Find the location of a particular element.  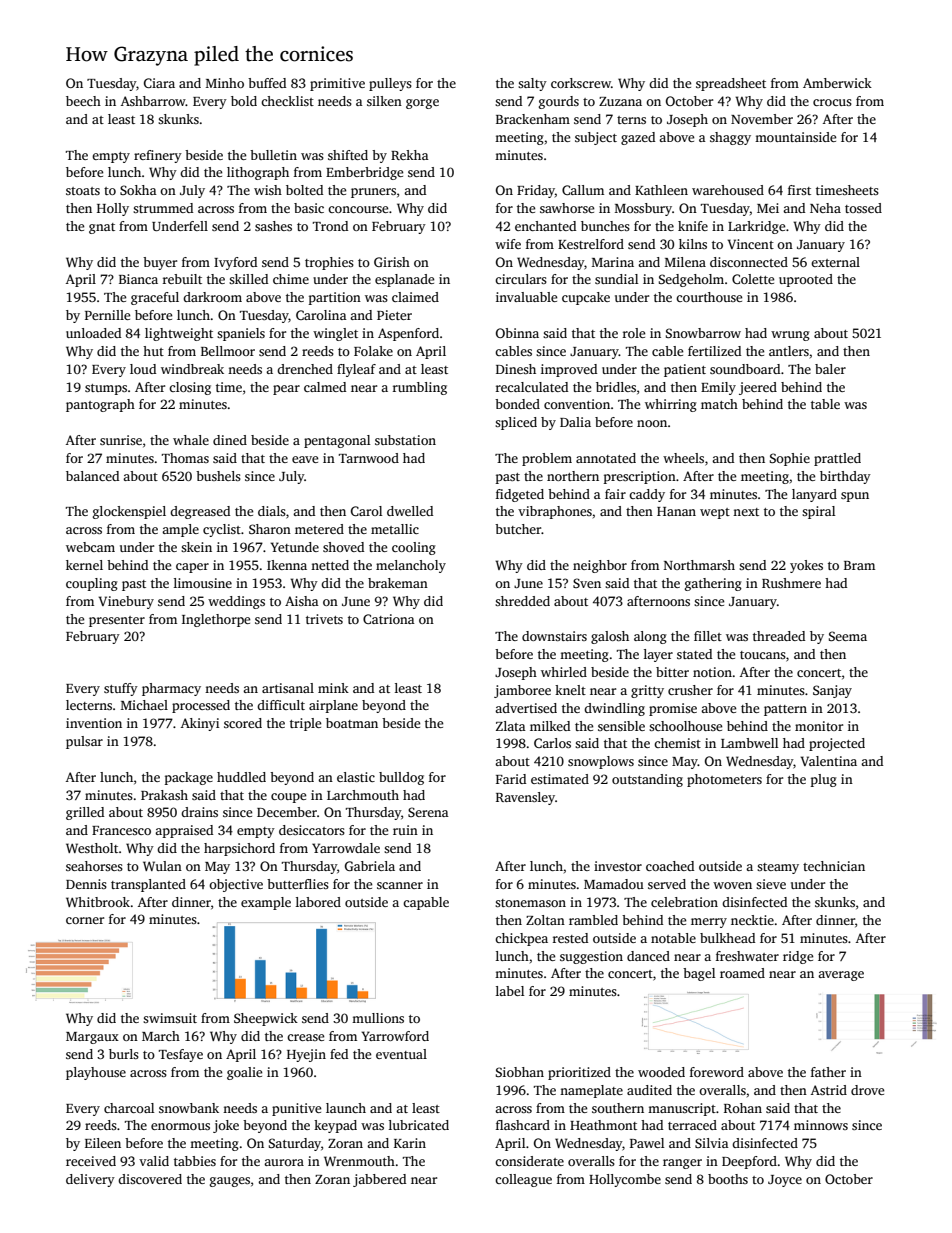

Catriona is located at coordinates (389, 619).
